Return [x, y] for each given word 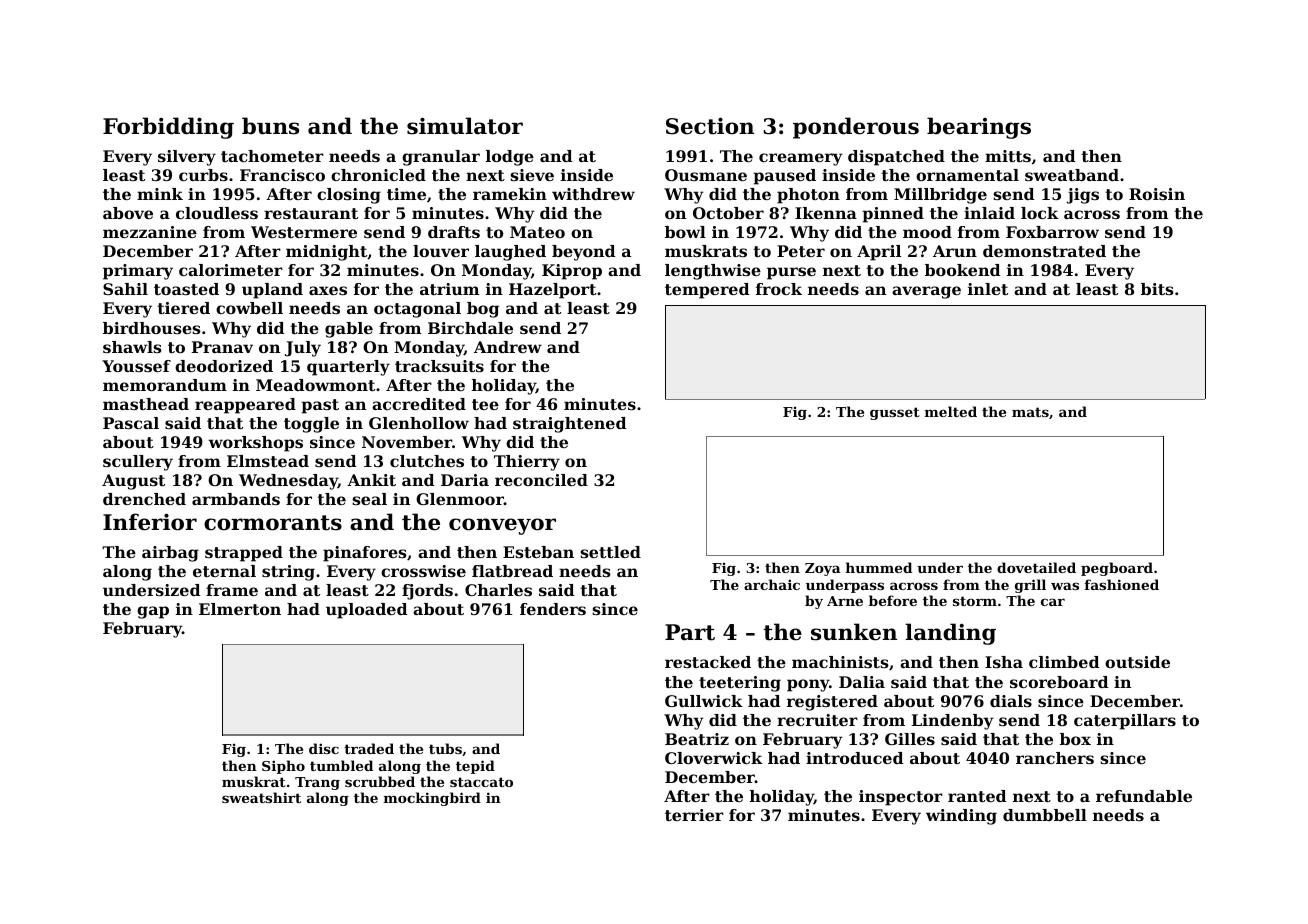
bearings [979, 128]
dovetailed [1036, 567]
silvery [187, 158]
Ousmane [706, 175]
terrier [694, 815]
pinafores [365, 554]
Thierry [527, 463]
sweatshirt [261, 797]
